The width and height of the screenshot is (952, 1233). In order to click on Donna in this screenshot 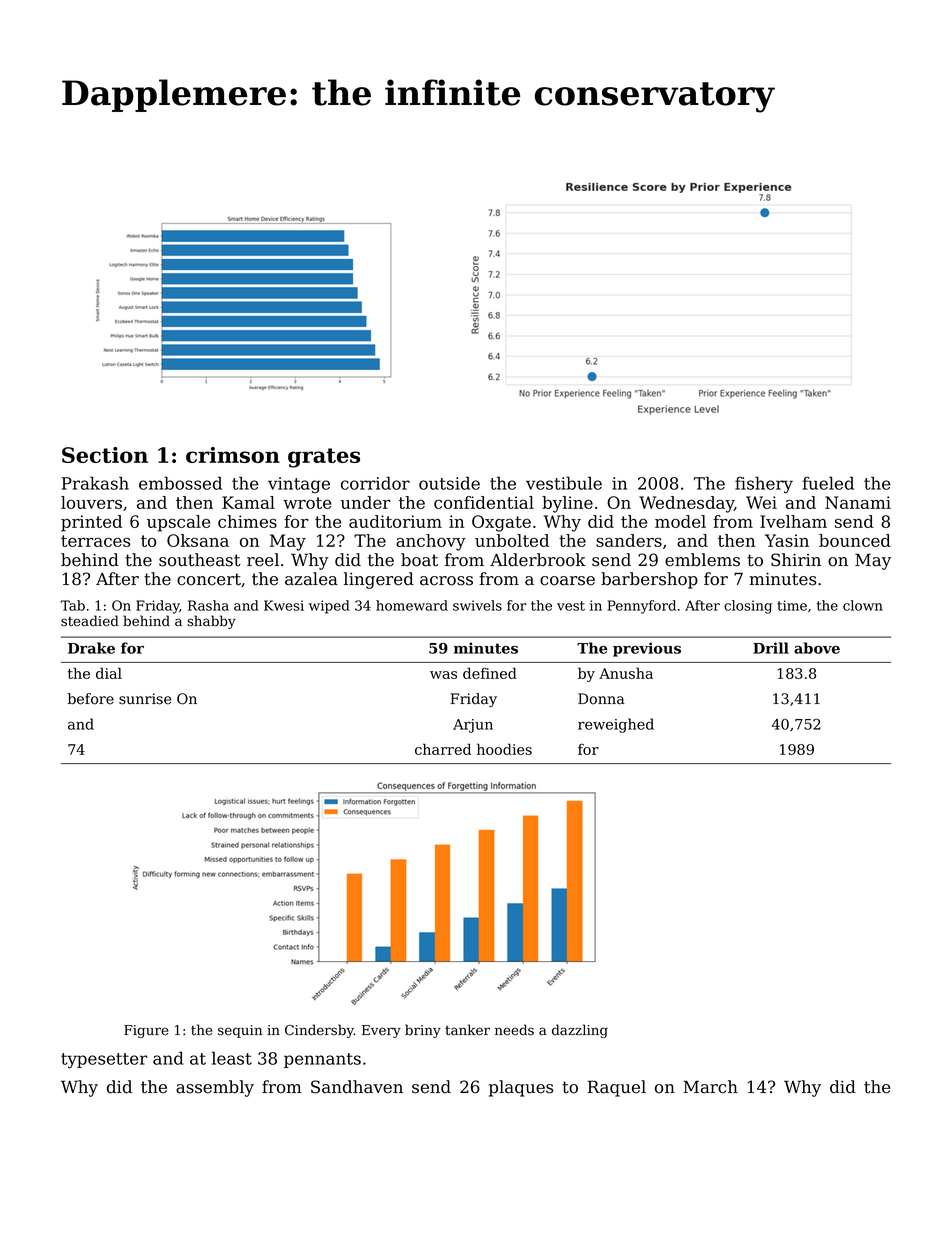, I will do `click(601, 699)`.
